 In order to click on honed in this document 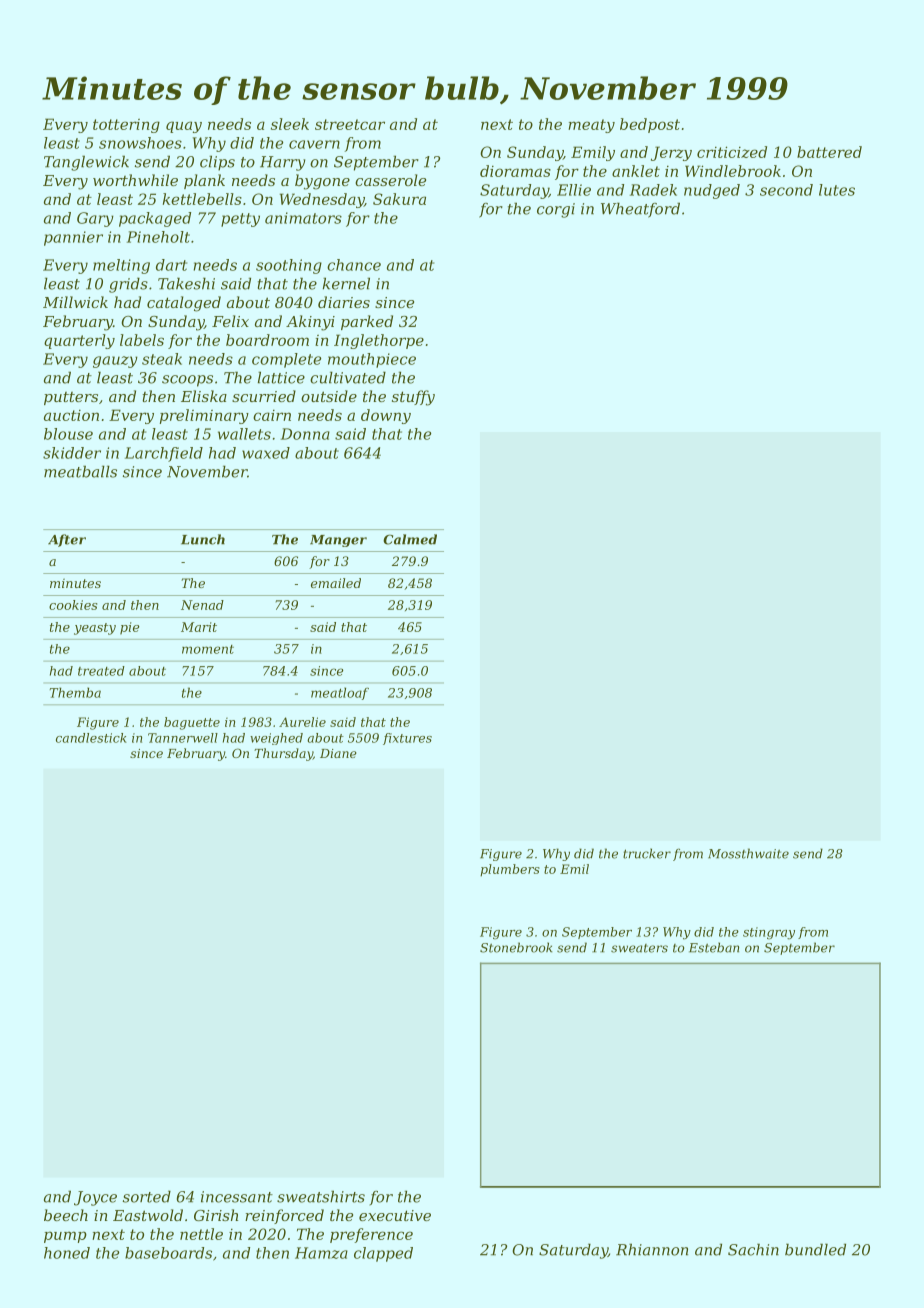, I will do `click(67, 1253)`.
